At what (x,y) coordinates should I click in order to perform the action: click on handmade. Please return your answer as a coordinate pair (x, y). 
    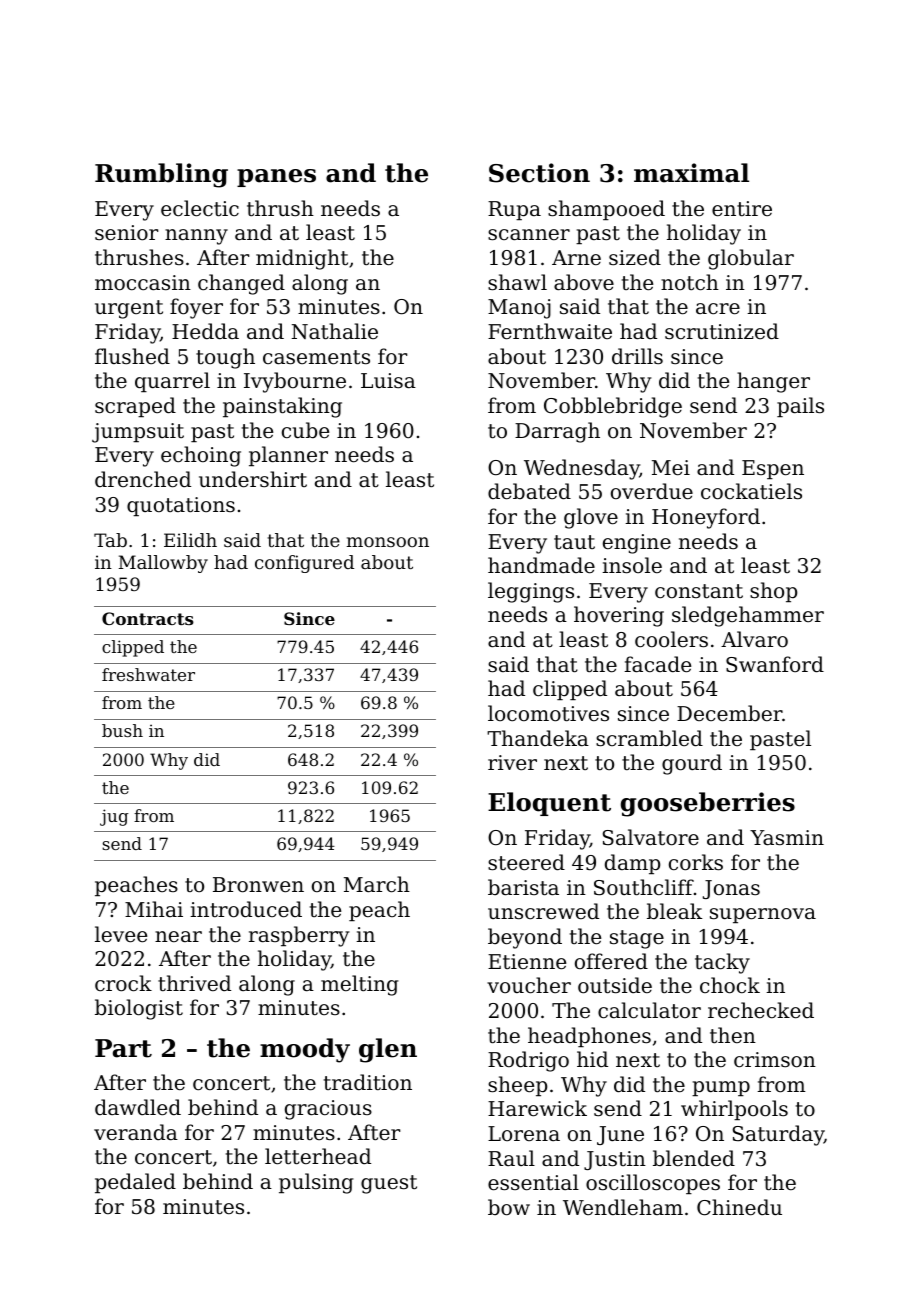
    Looking at the image, I should click on (541, 565).
